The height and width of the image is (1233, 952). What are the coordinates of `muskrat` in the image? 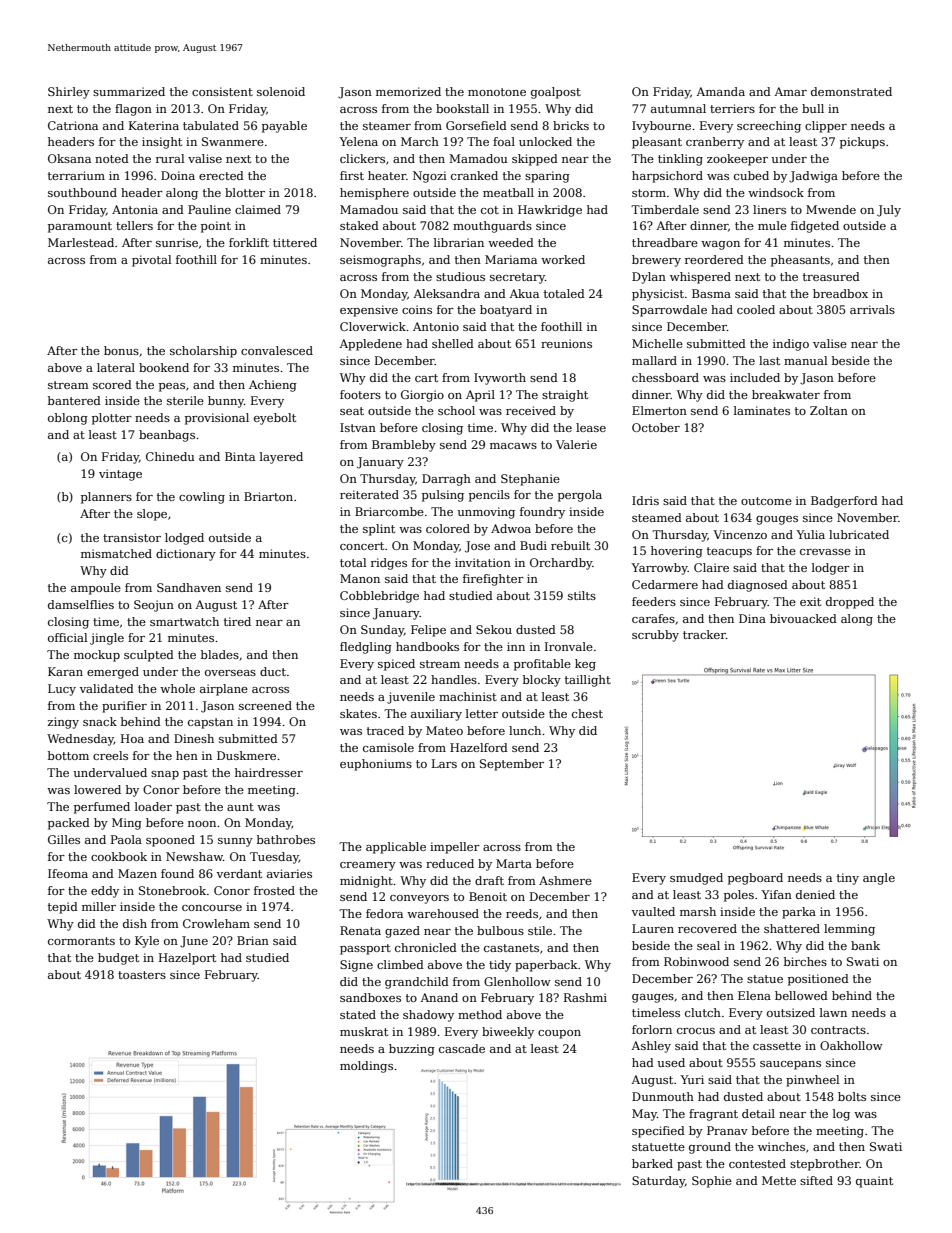 It's located at (364, 1031).
